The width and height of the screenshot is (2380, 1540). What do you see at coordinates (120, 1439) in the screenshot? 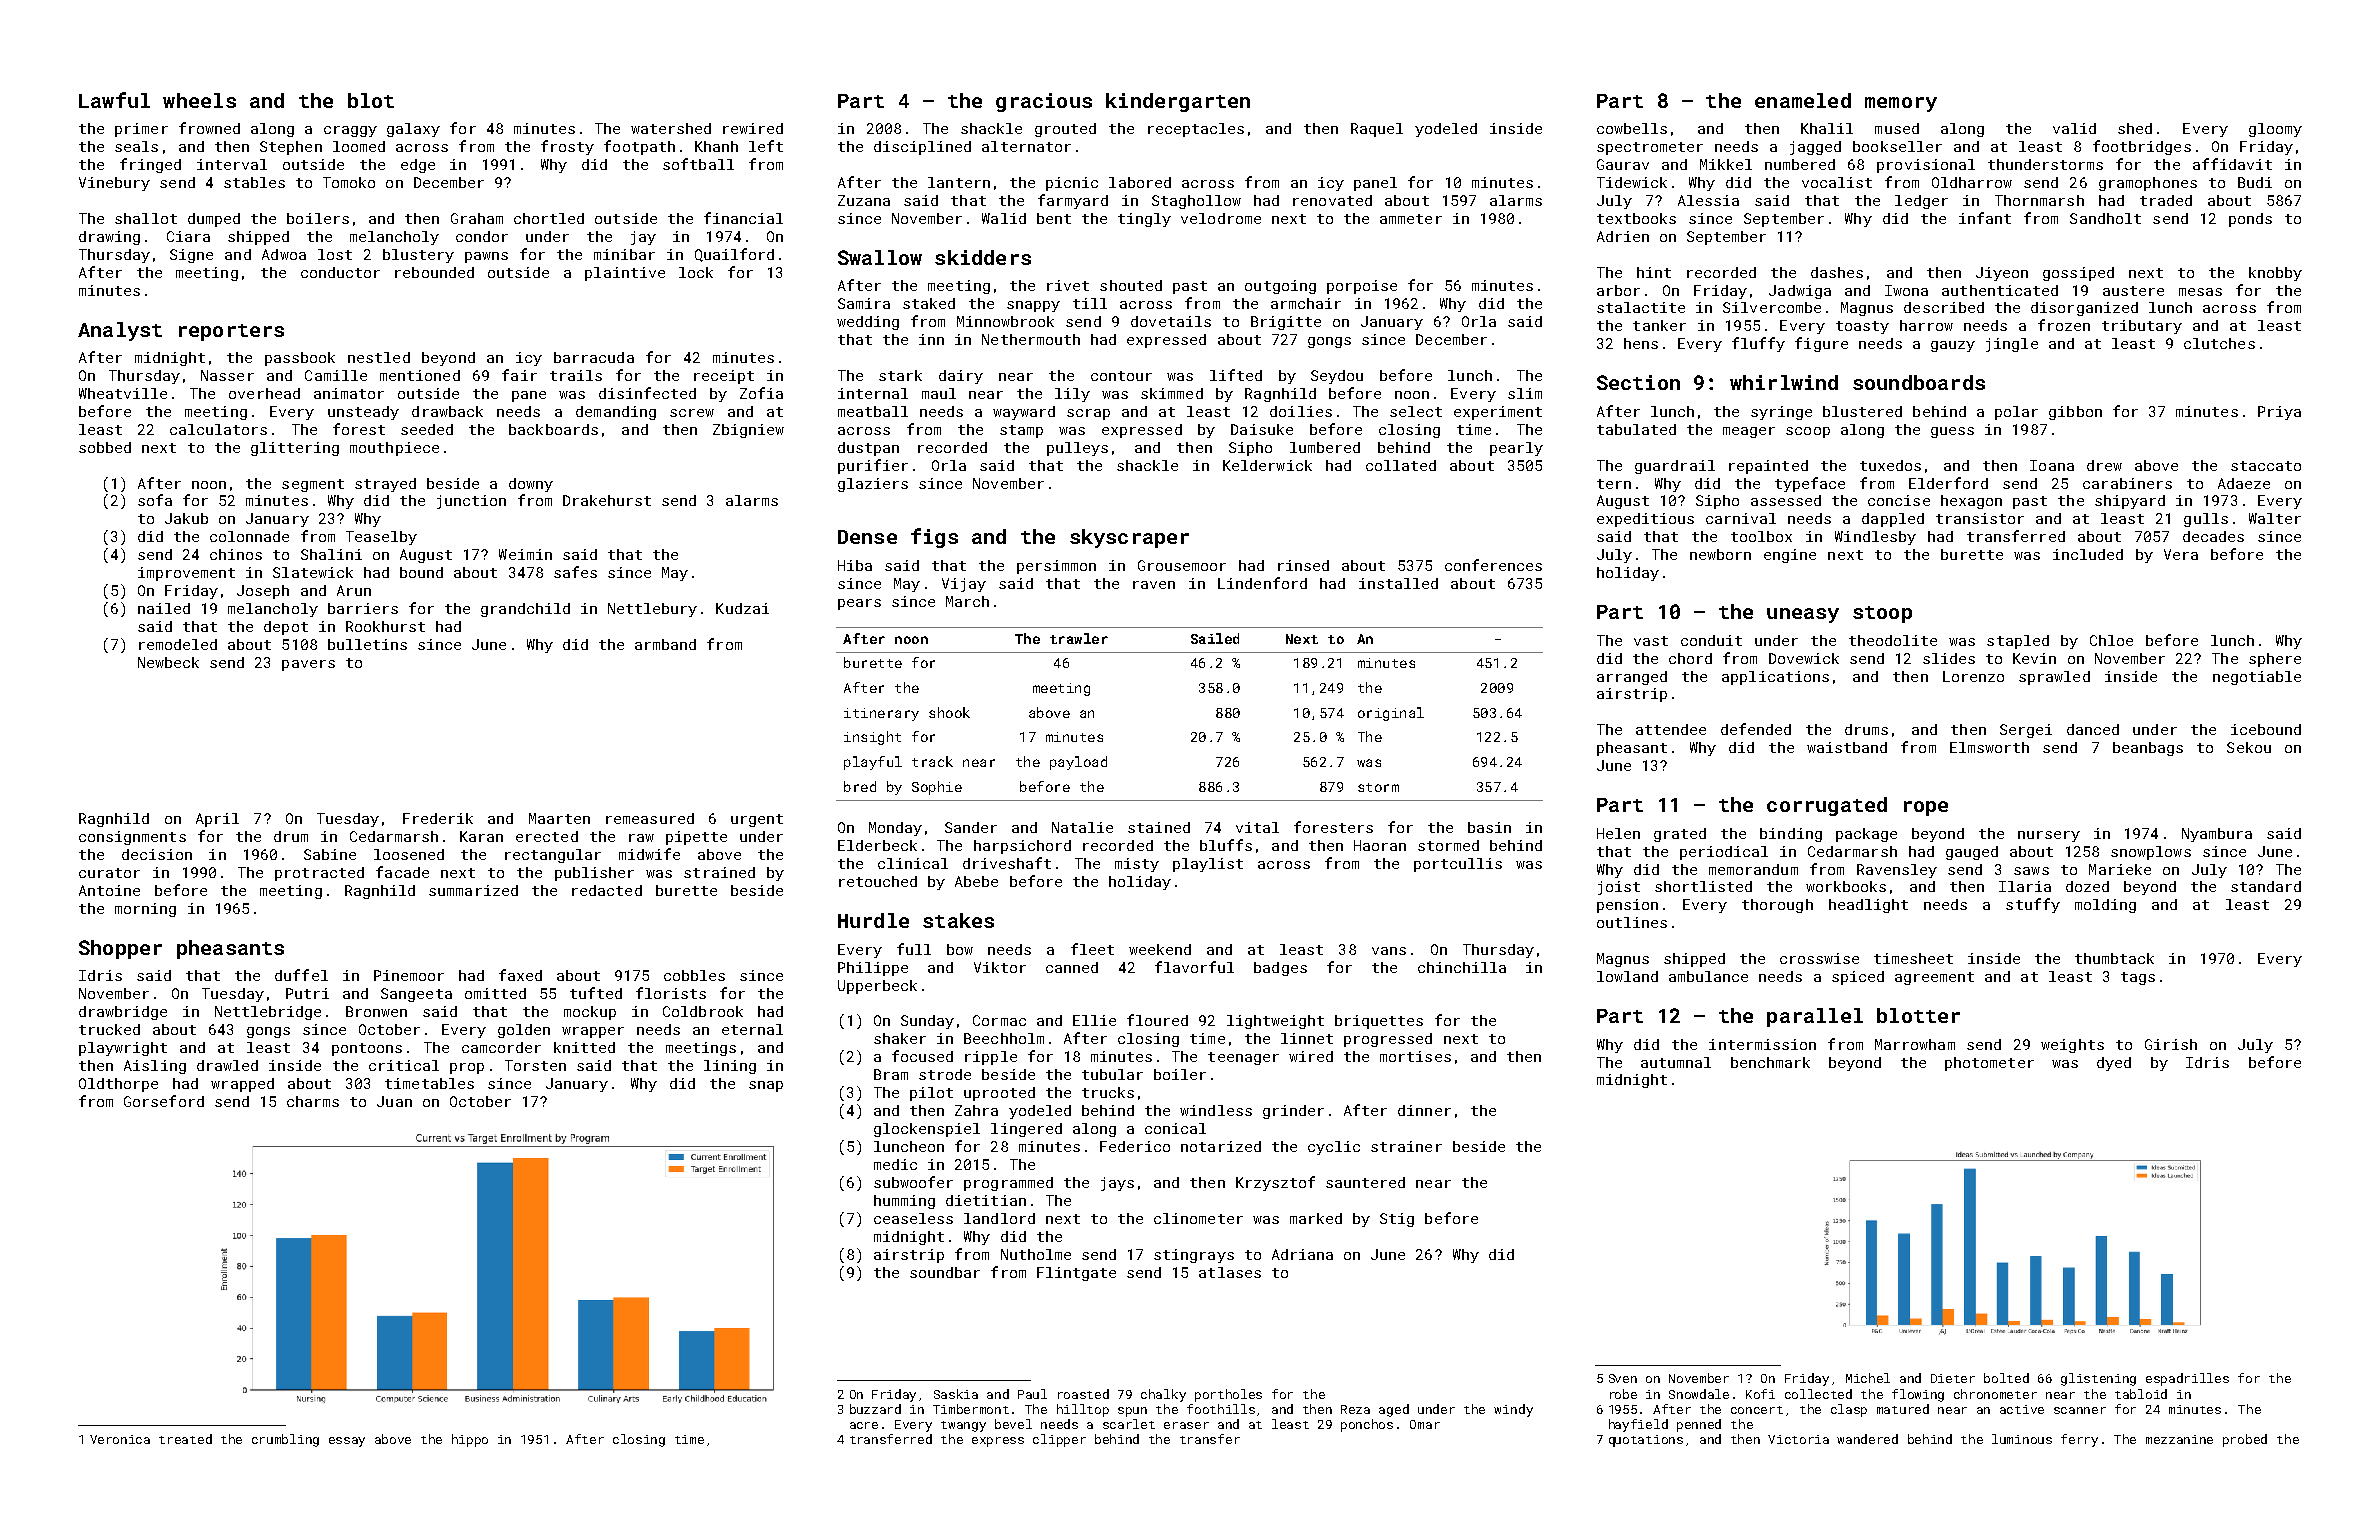
I see `Veronica` at bounding box center [120, 1439].
